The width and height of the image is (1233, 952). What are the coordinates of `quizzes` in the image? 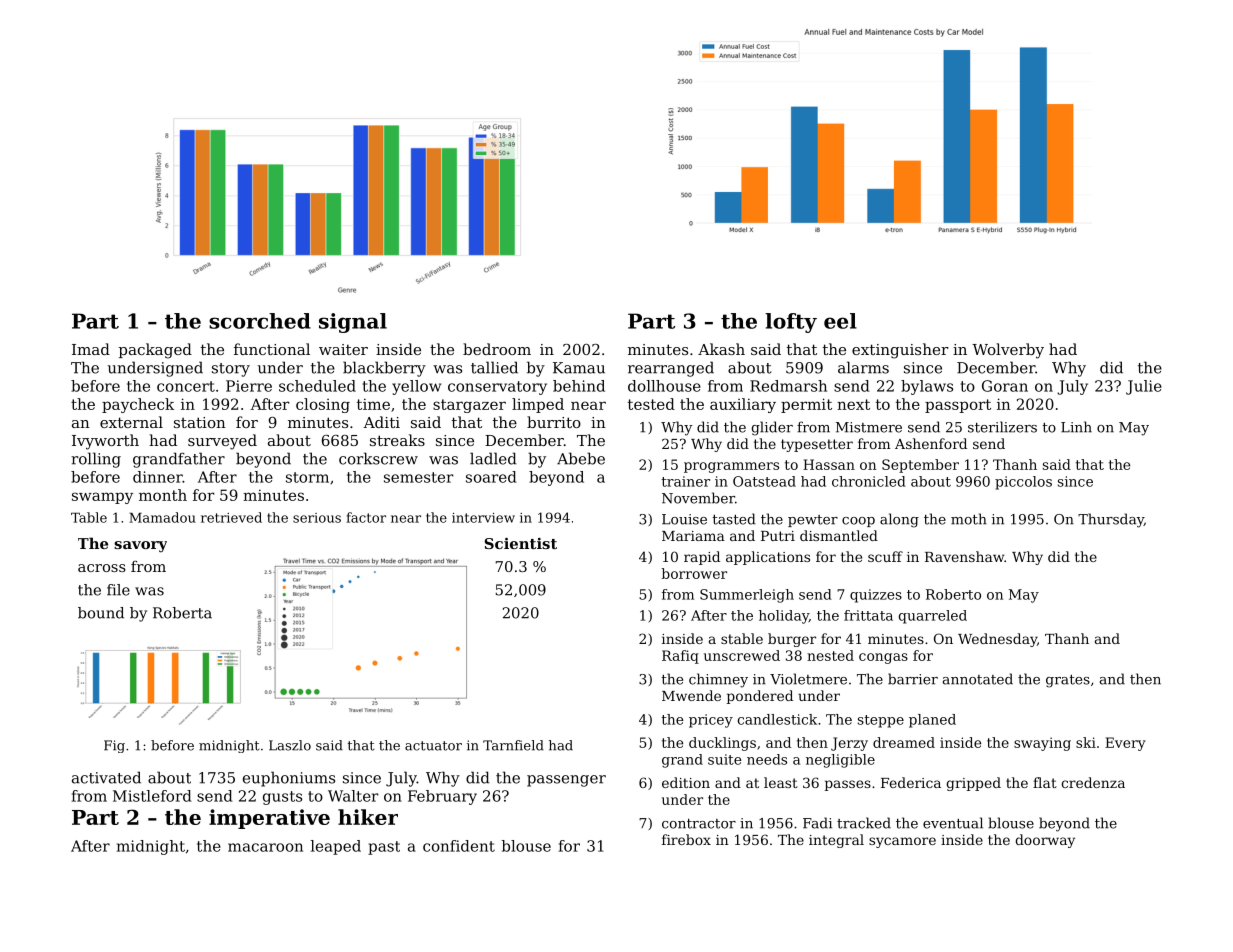 It's located at (876, 596).
